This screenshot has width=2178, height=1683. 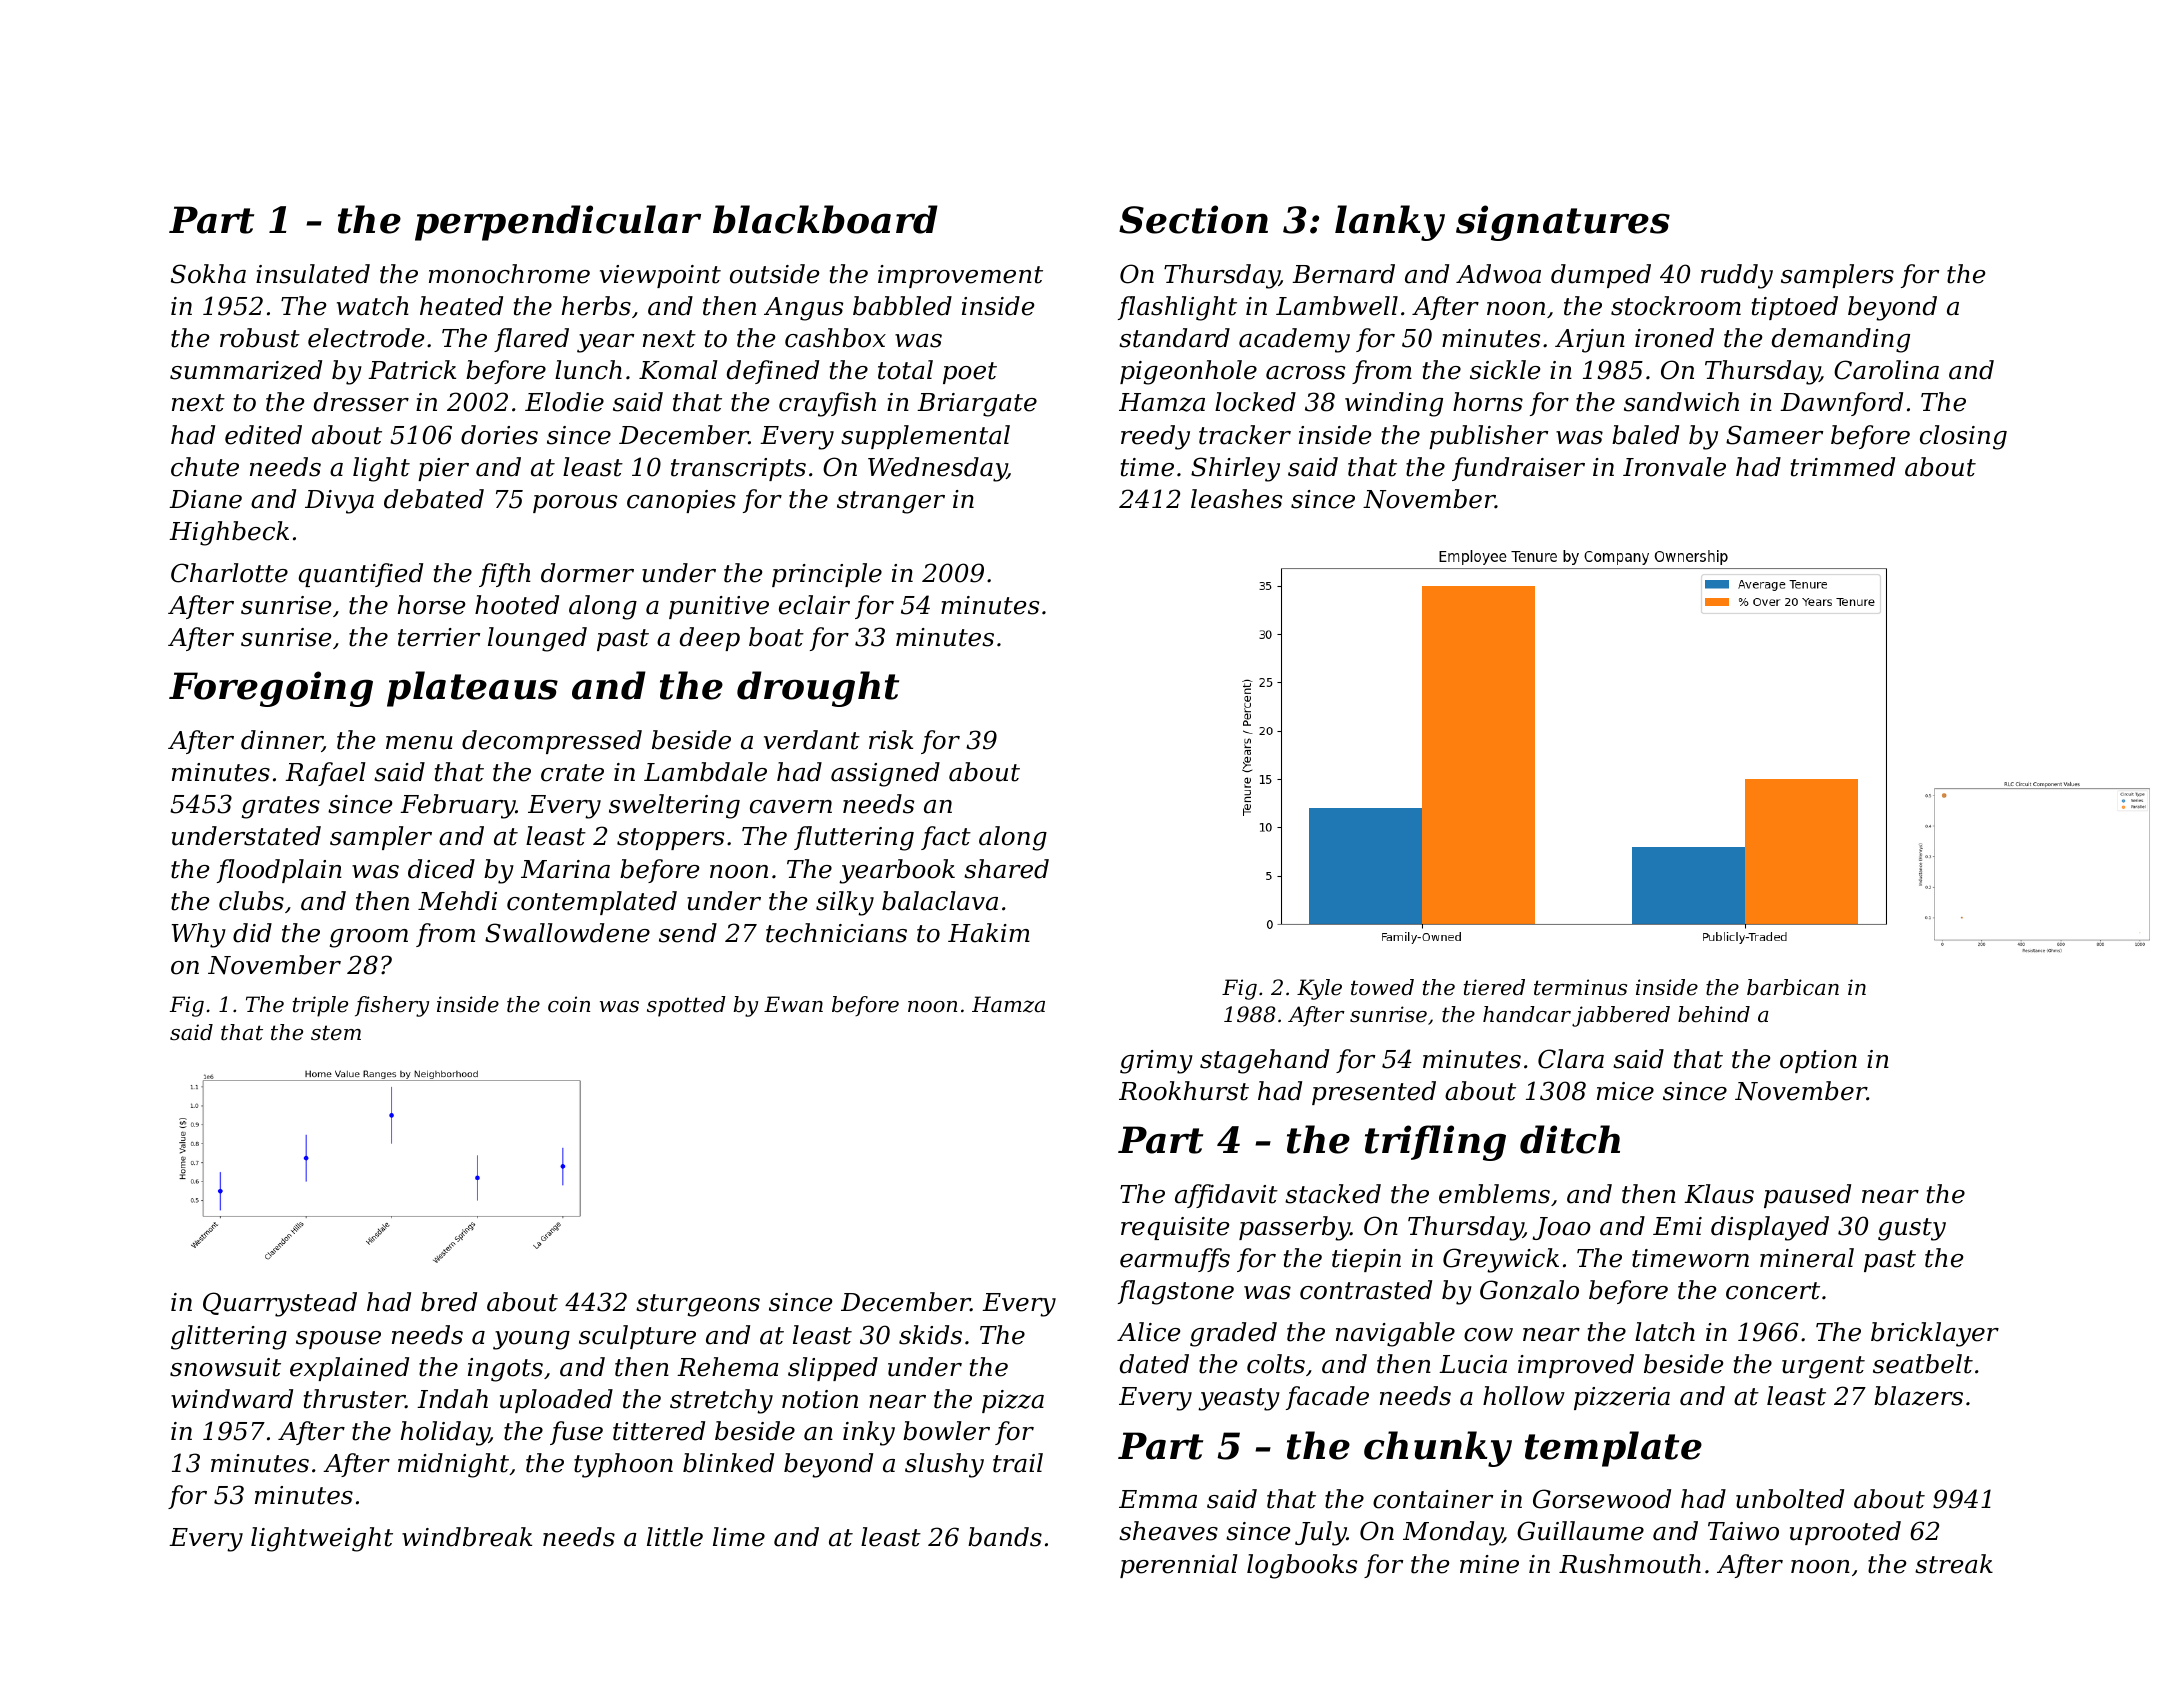 What do you see at coordinates (1236, 499) in the screenshot?
I see `leashes` at bounding box center [1236, 499].
